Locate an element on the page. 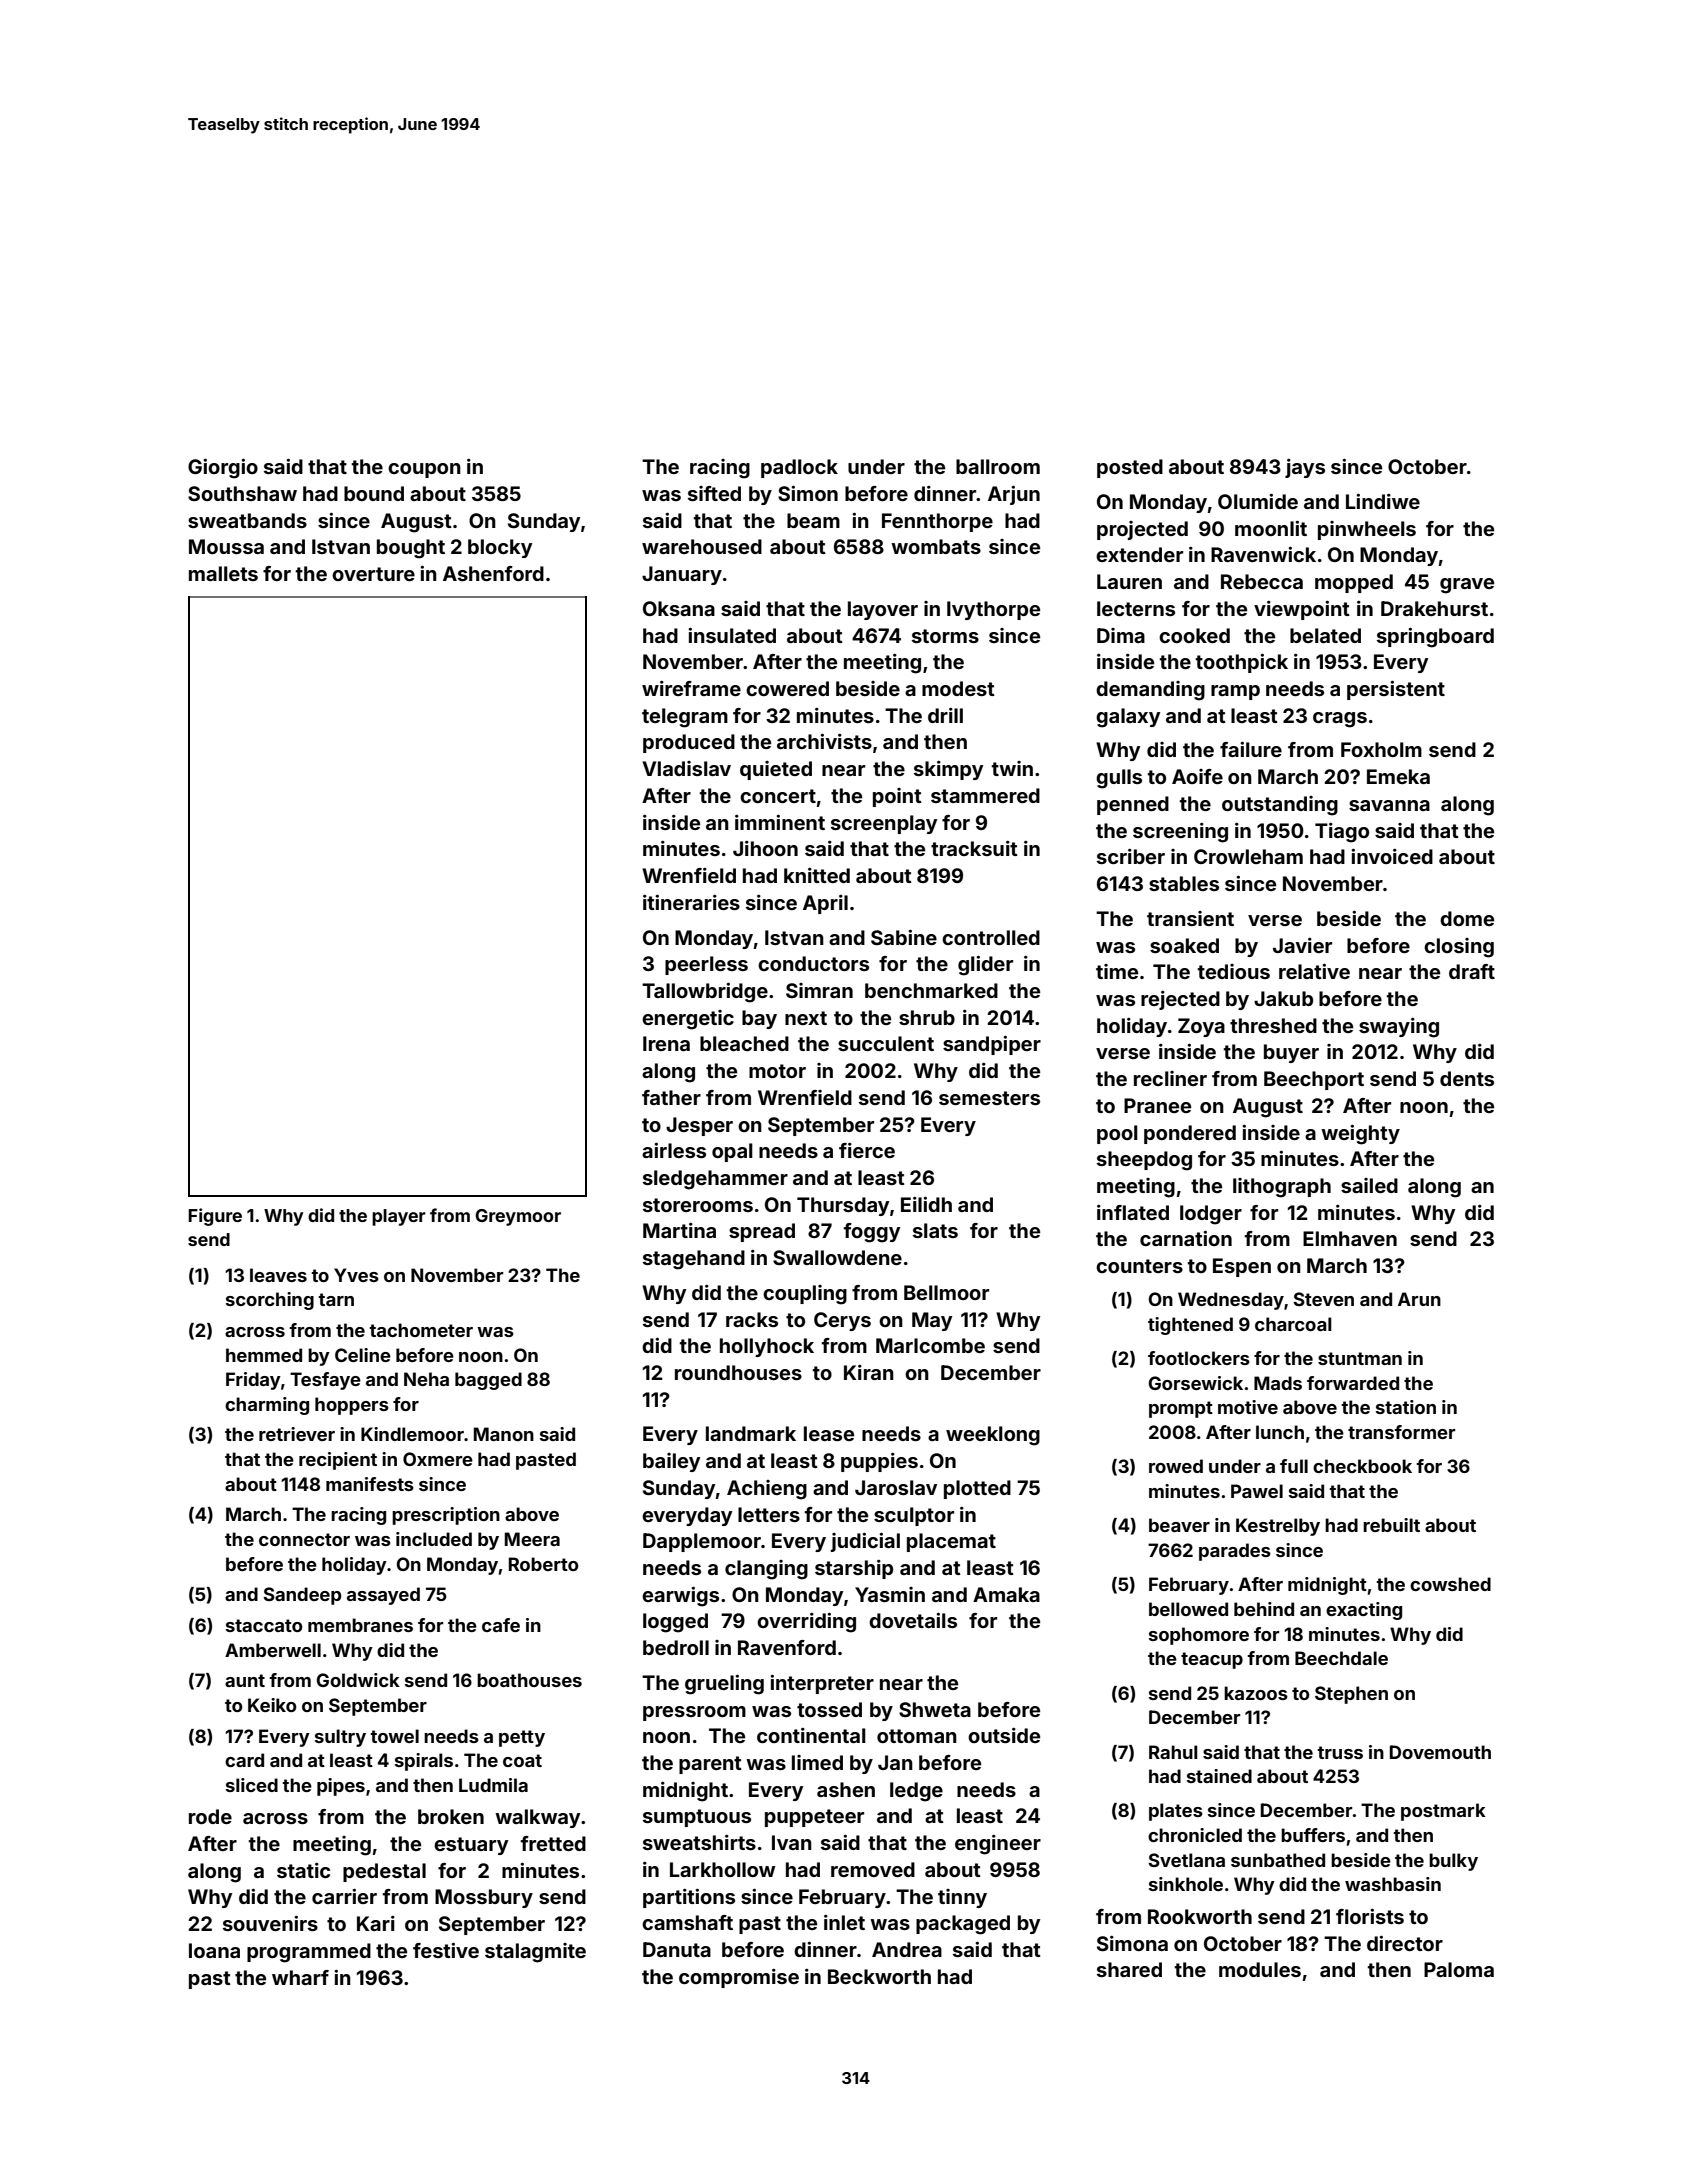 The height and width of the image is (2178, 1683). Emeka is located at coordinates (1398, 776).
